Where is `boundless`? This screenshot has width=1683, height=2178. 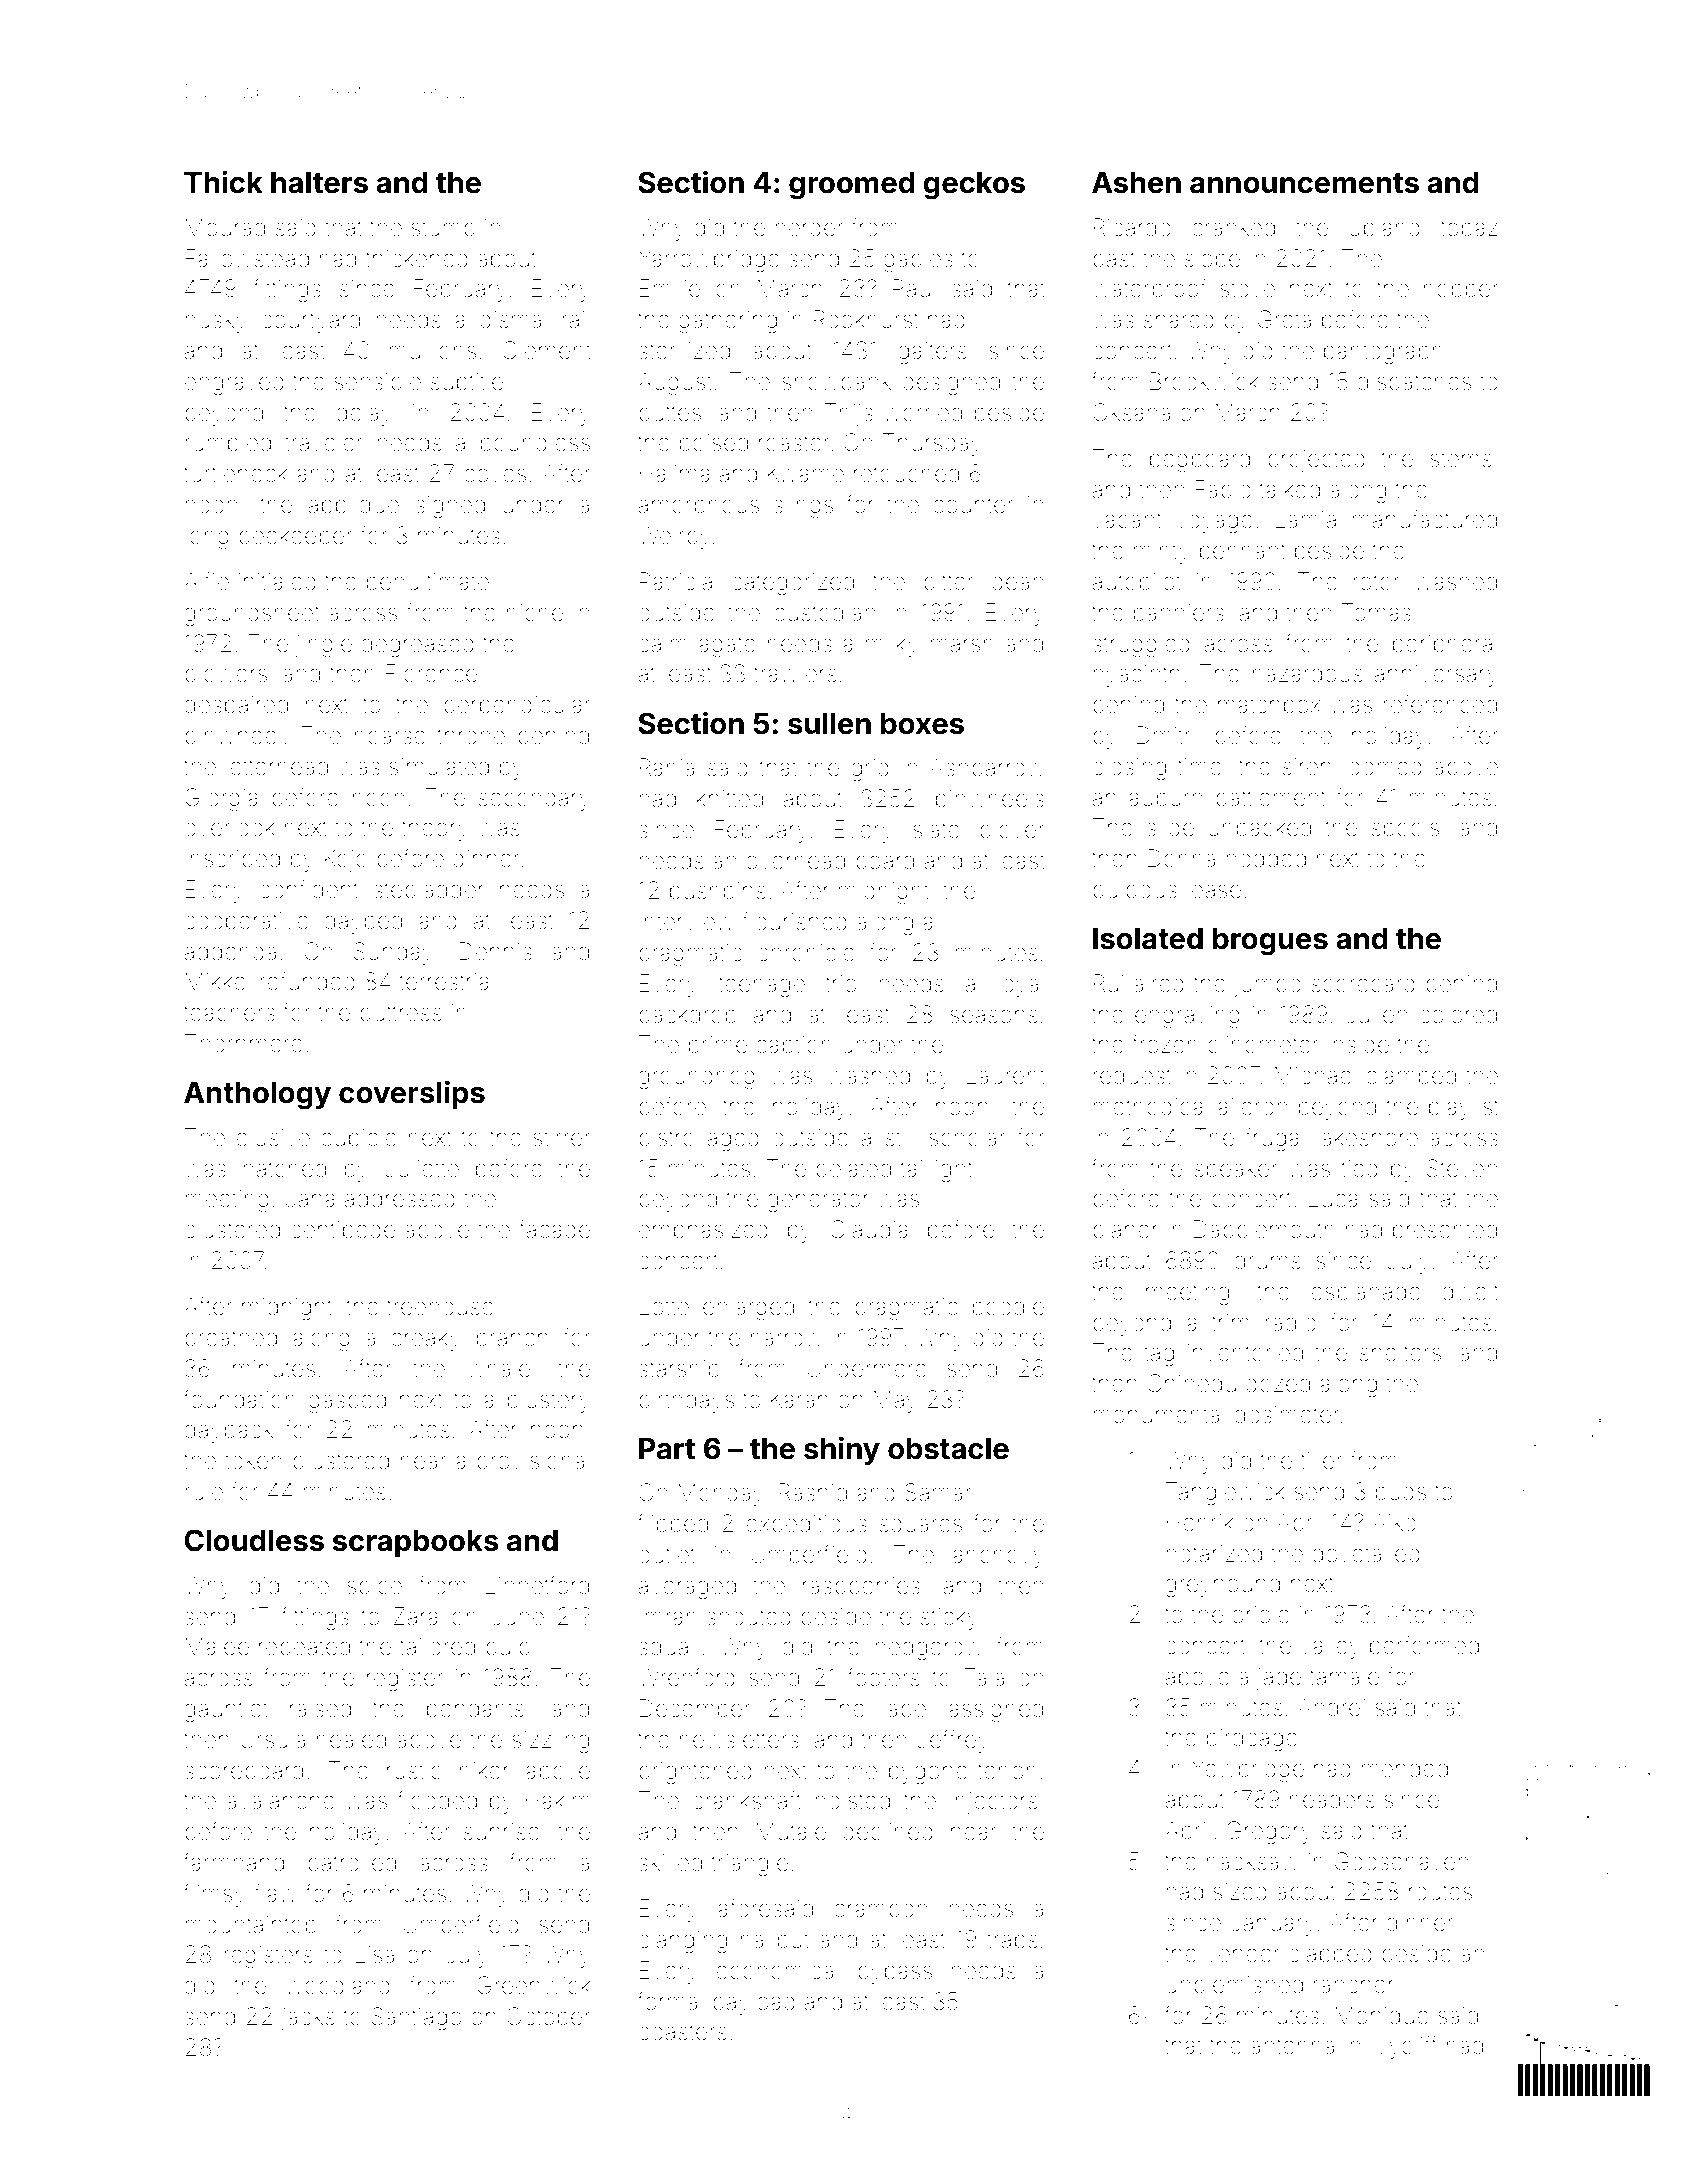 boundless is located at coordinates (535, 443).
